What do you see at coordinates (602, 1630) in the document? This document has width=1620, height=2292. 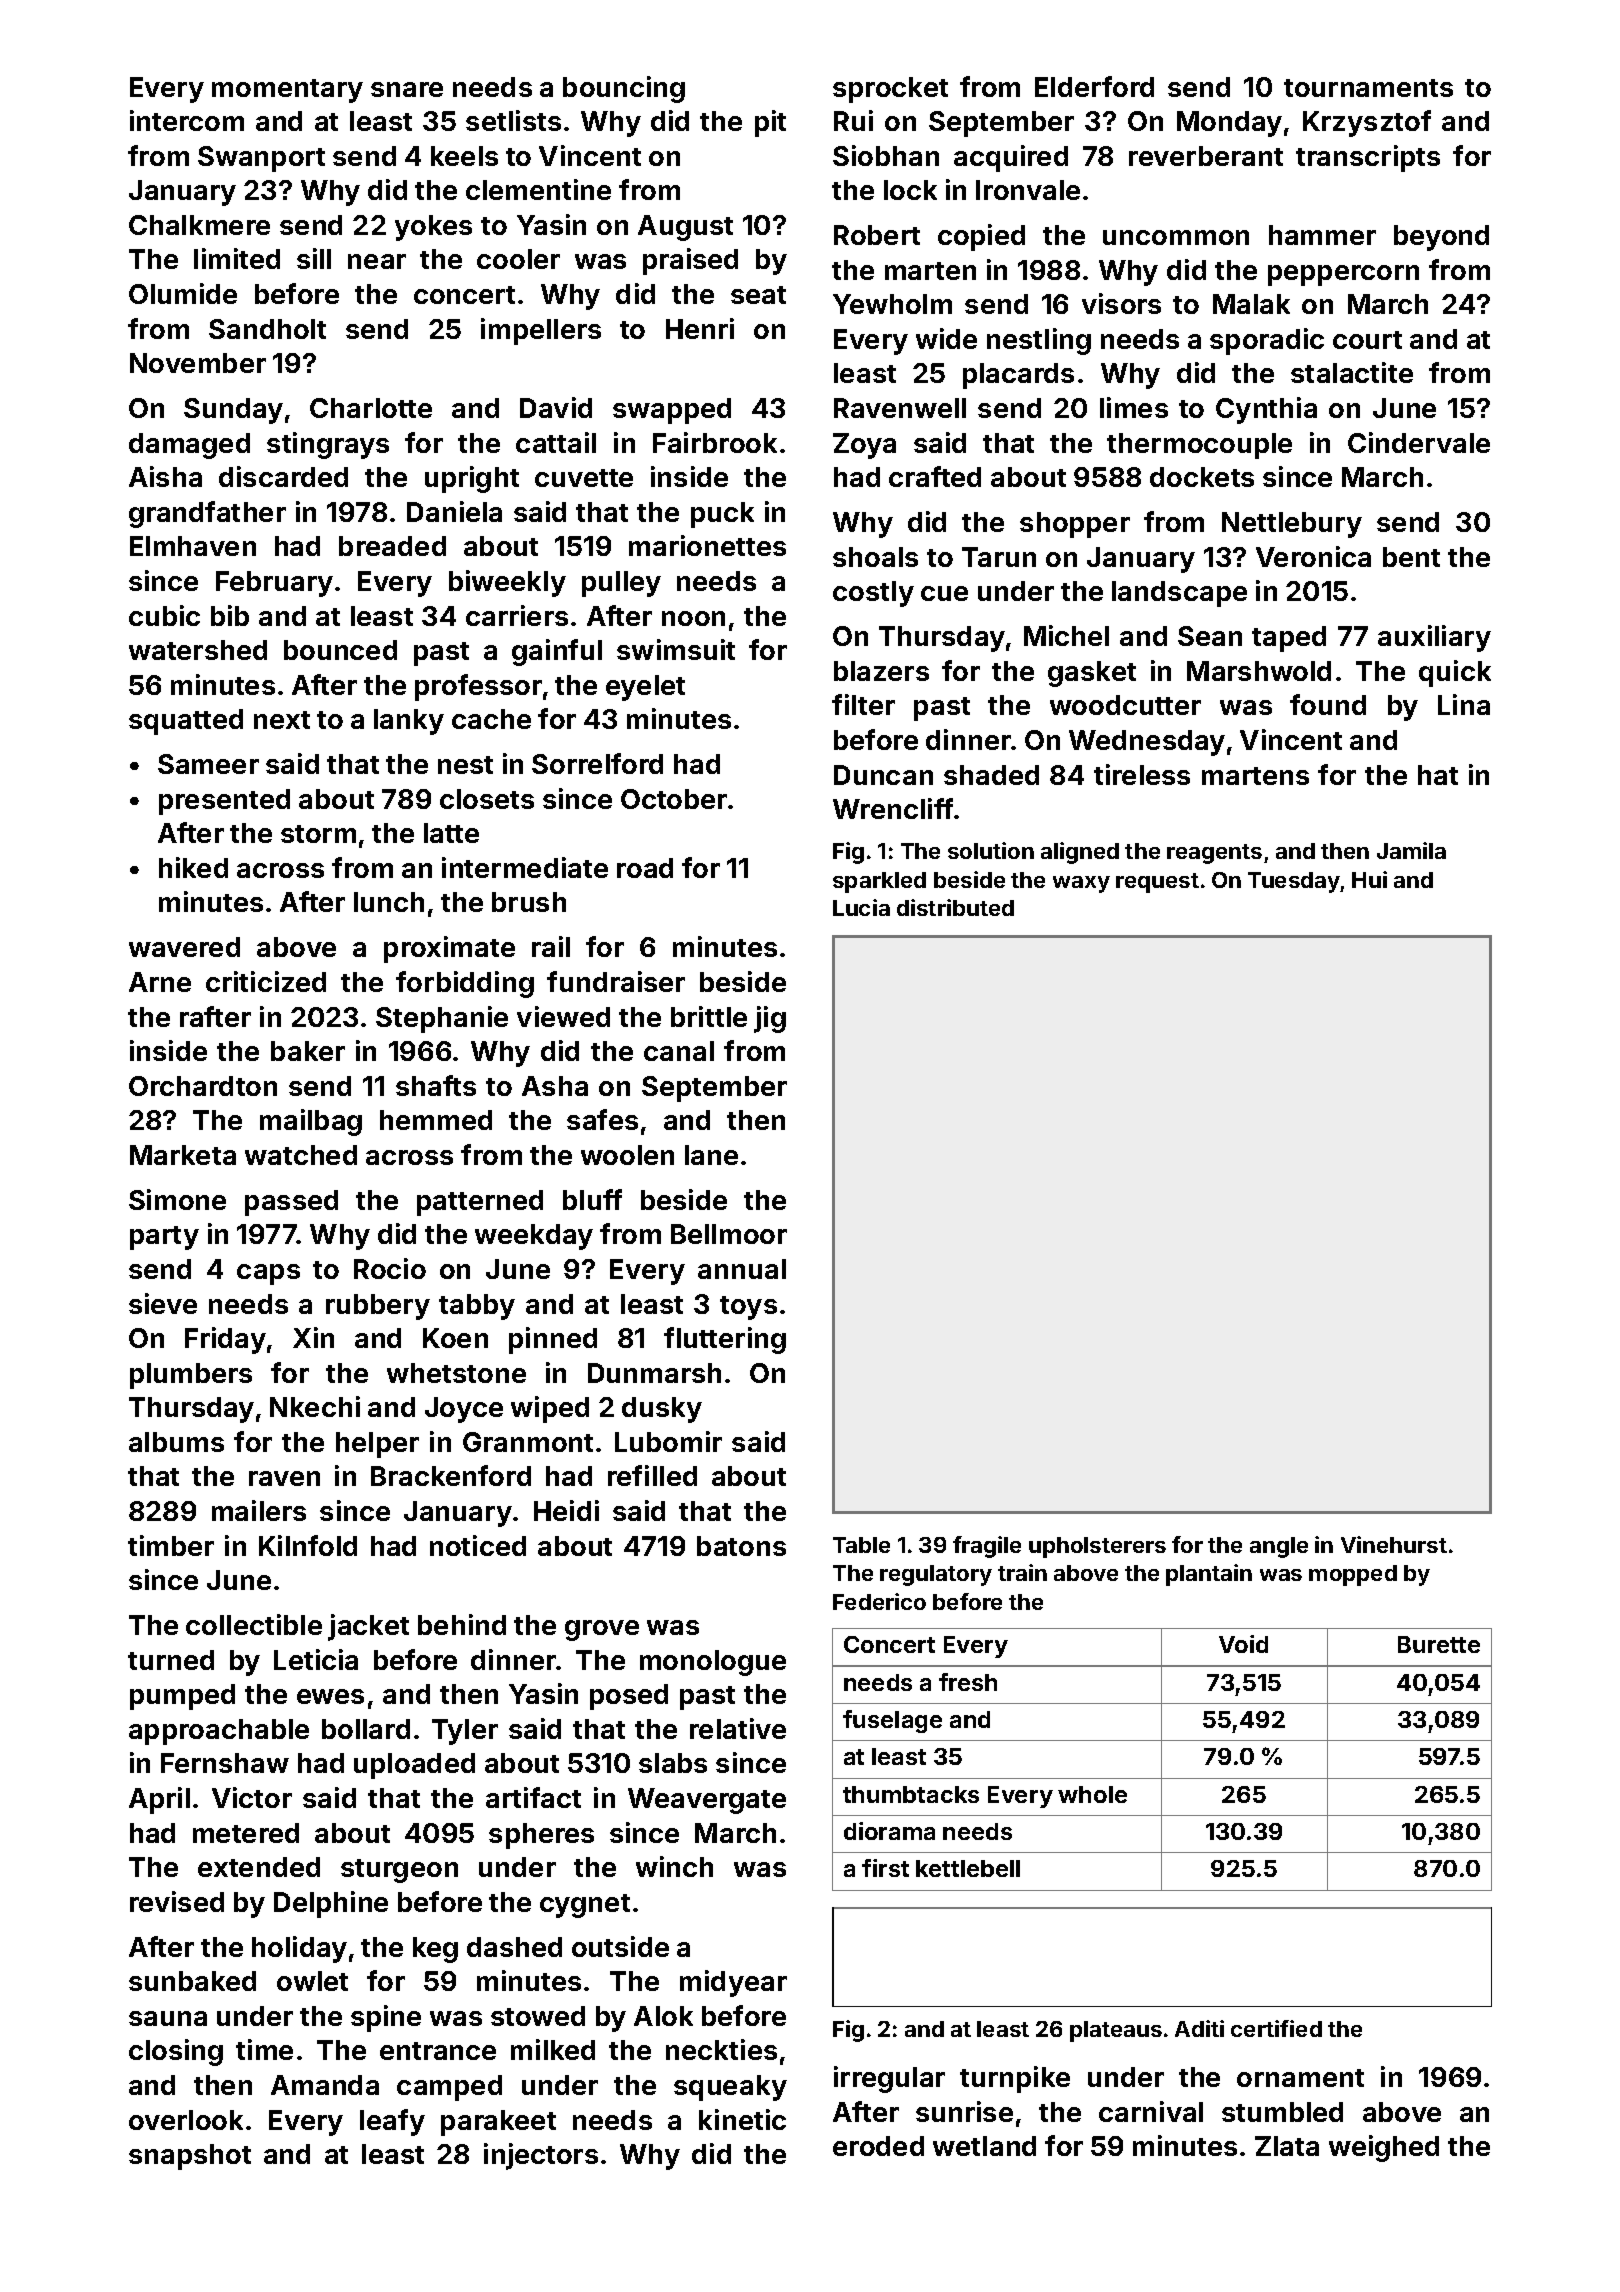 I see `grove` at bounding box center [602, 1630].
